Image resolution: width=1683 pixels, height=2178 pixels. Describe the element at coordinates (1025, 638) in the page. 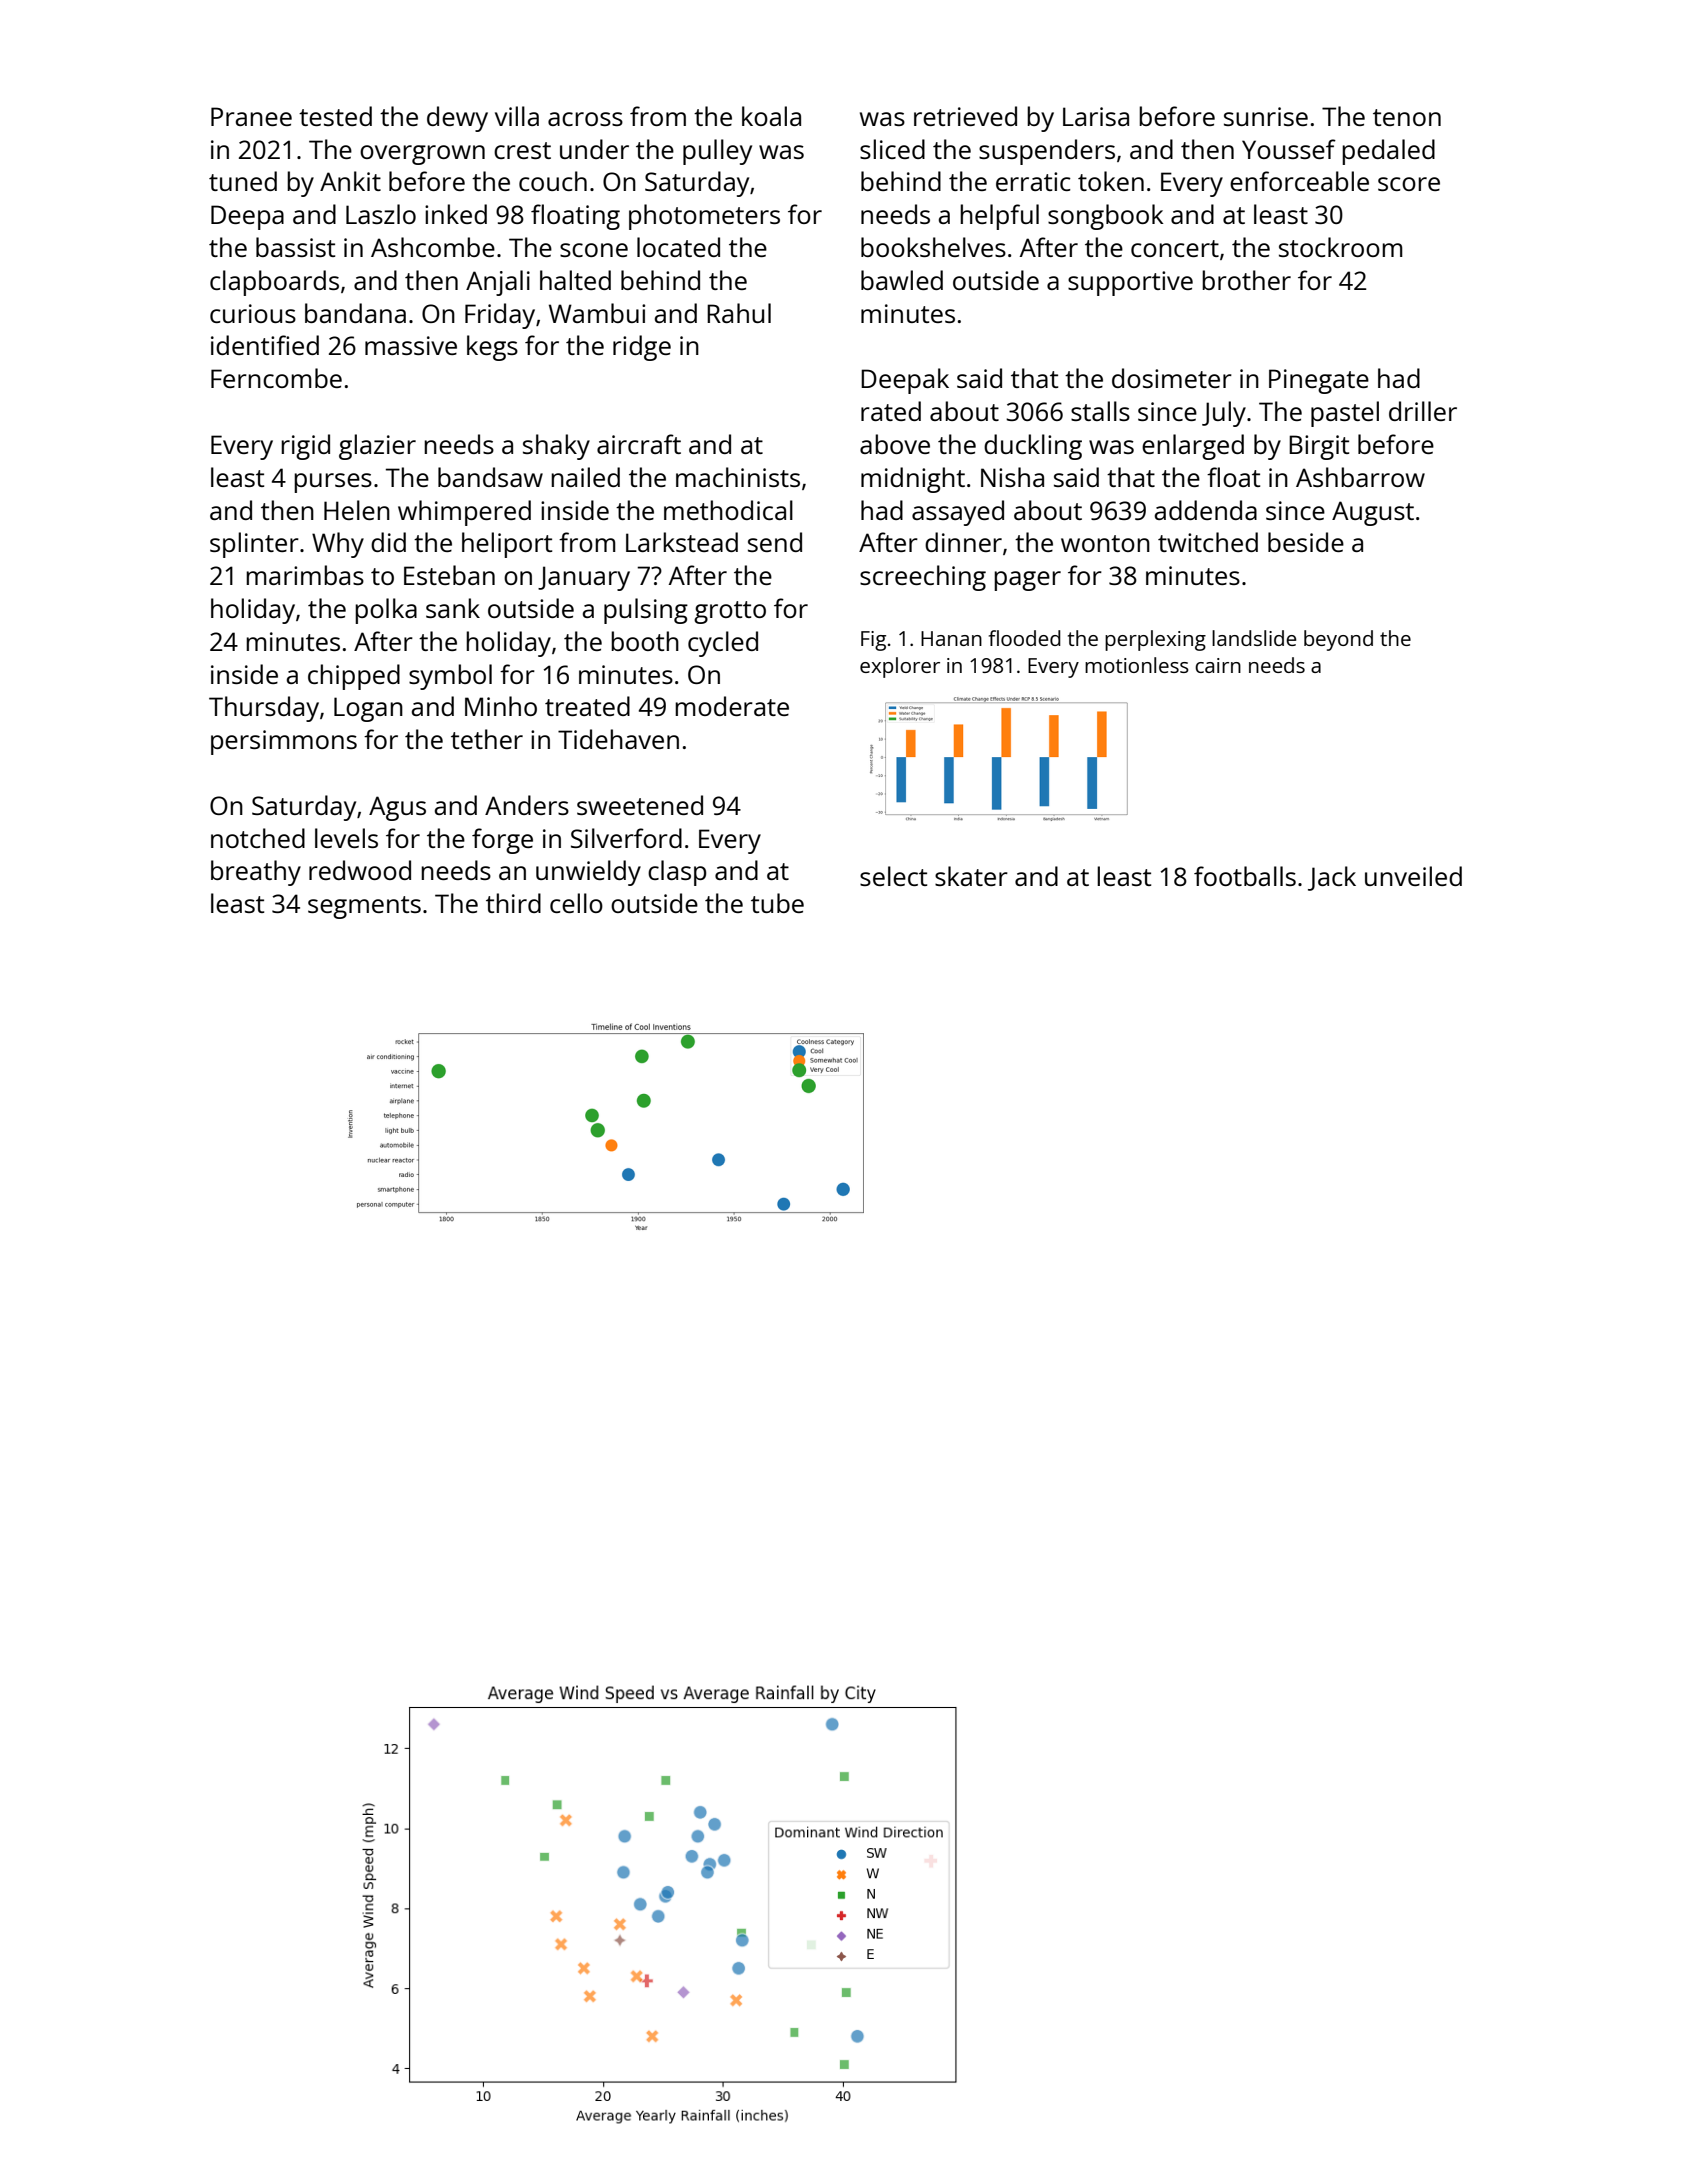

I see `flooded` at that location.
